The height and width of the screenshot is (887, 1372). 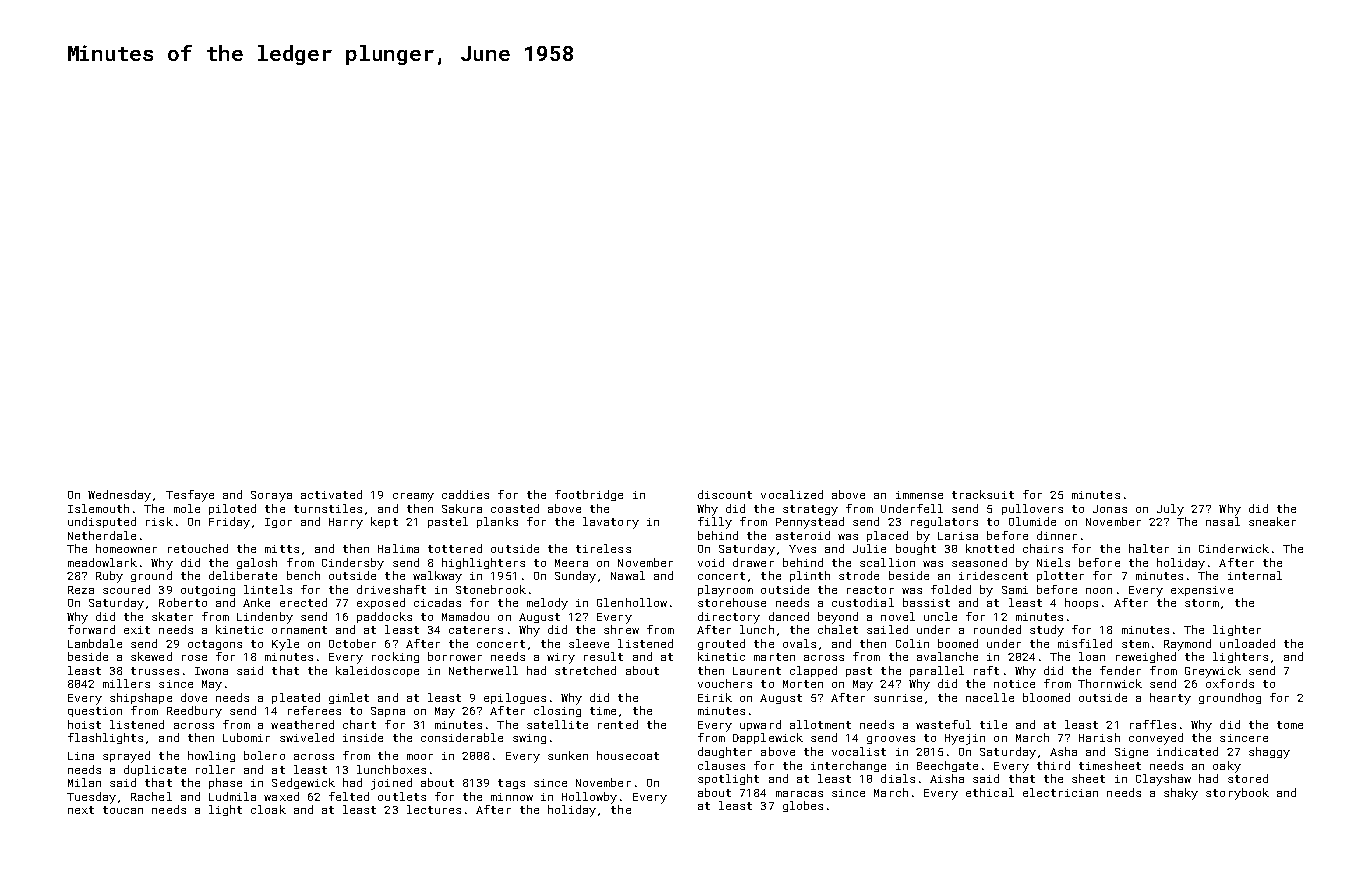 What do you see at coordinates (211, 756) in the screenshot?
I see `howling` at bounding box center [211, 756].
